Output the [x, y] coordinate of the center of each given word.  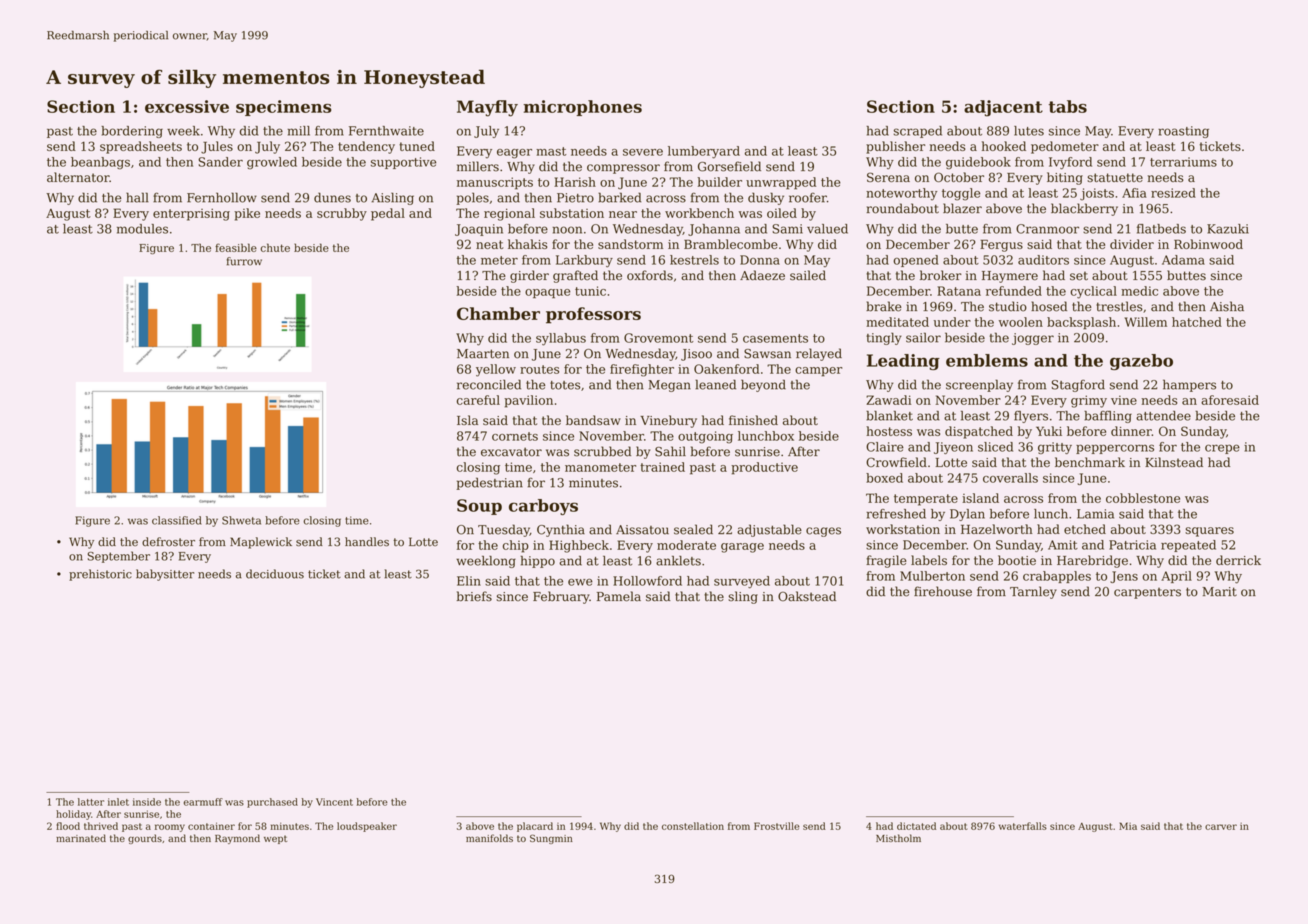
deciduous [275, 574]
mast [551, 151]
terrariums [1183, 162]
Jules [217, 147]
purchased [272, 803]
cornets [515, 436]
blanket [889, 416]
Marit [1219, 592]
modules [142, 229]
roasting [1183, 132]
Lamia [1095, 514]
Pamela [619, 596]
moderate [686, 545]
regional [509, 214]
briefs [474, 596]
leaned [715, 384]
